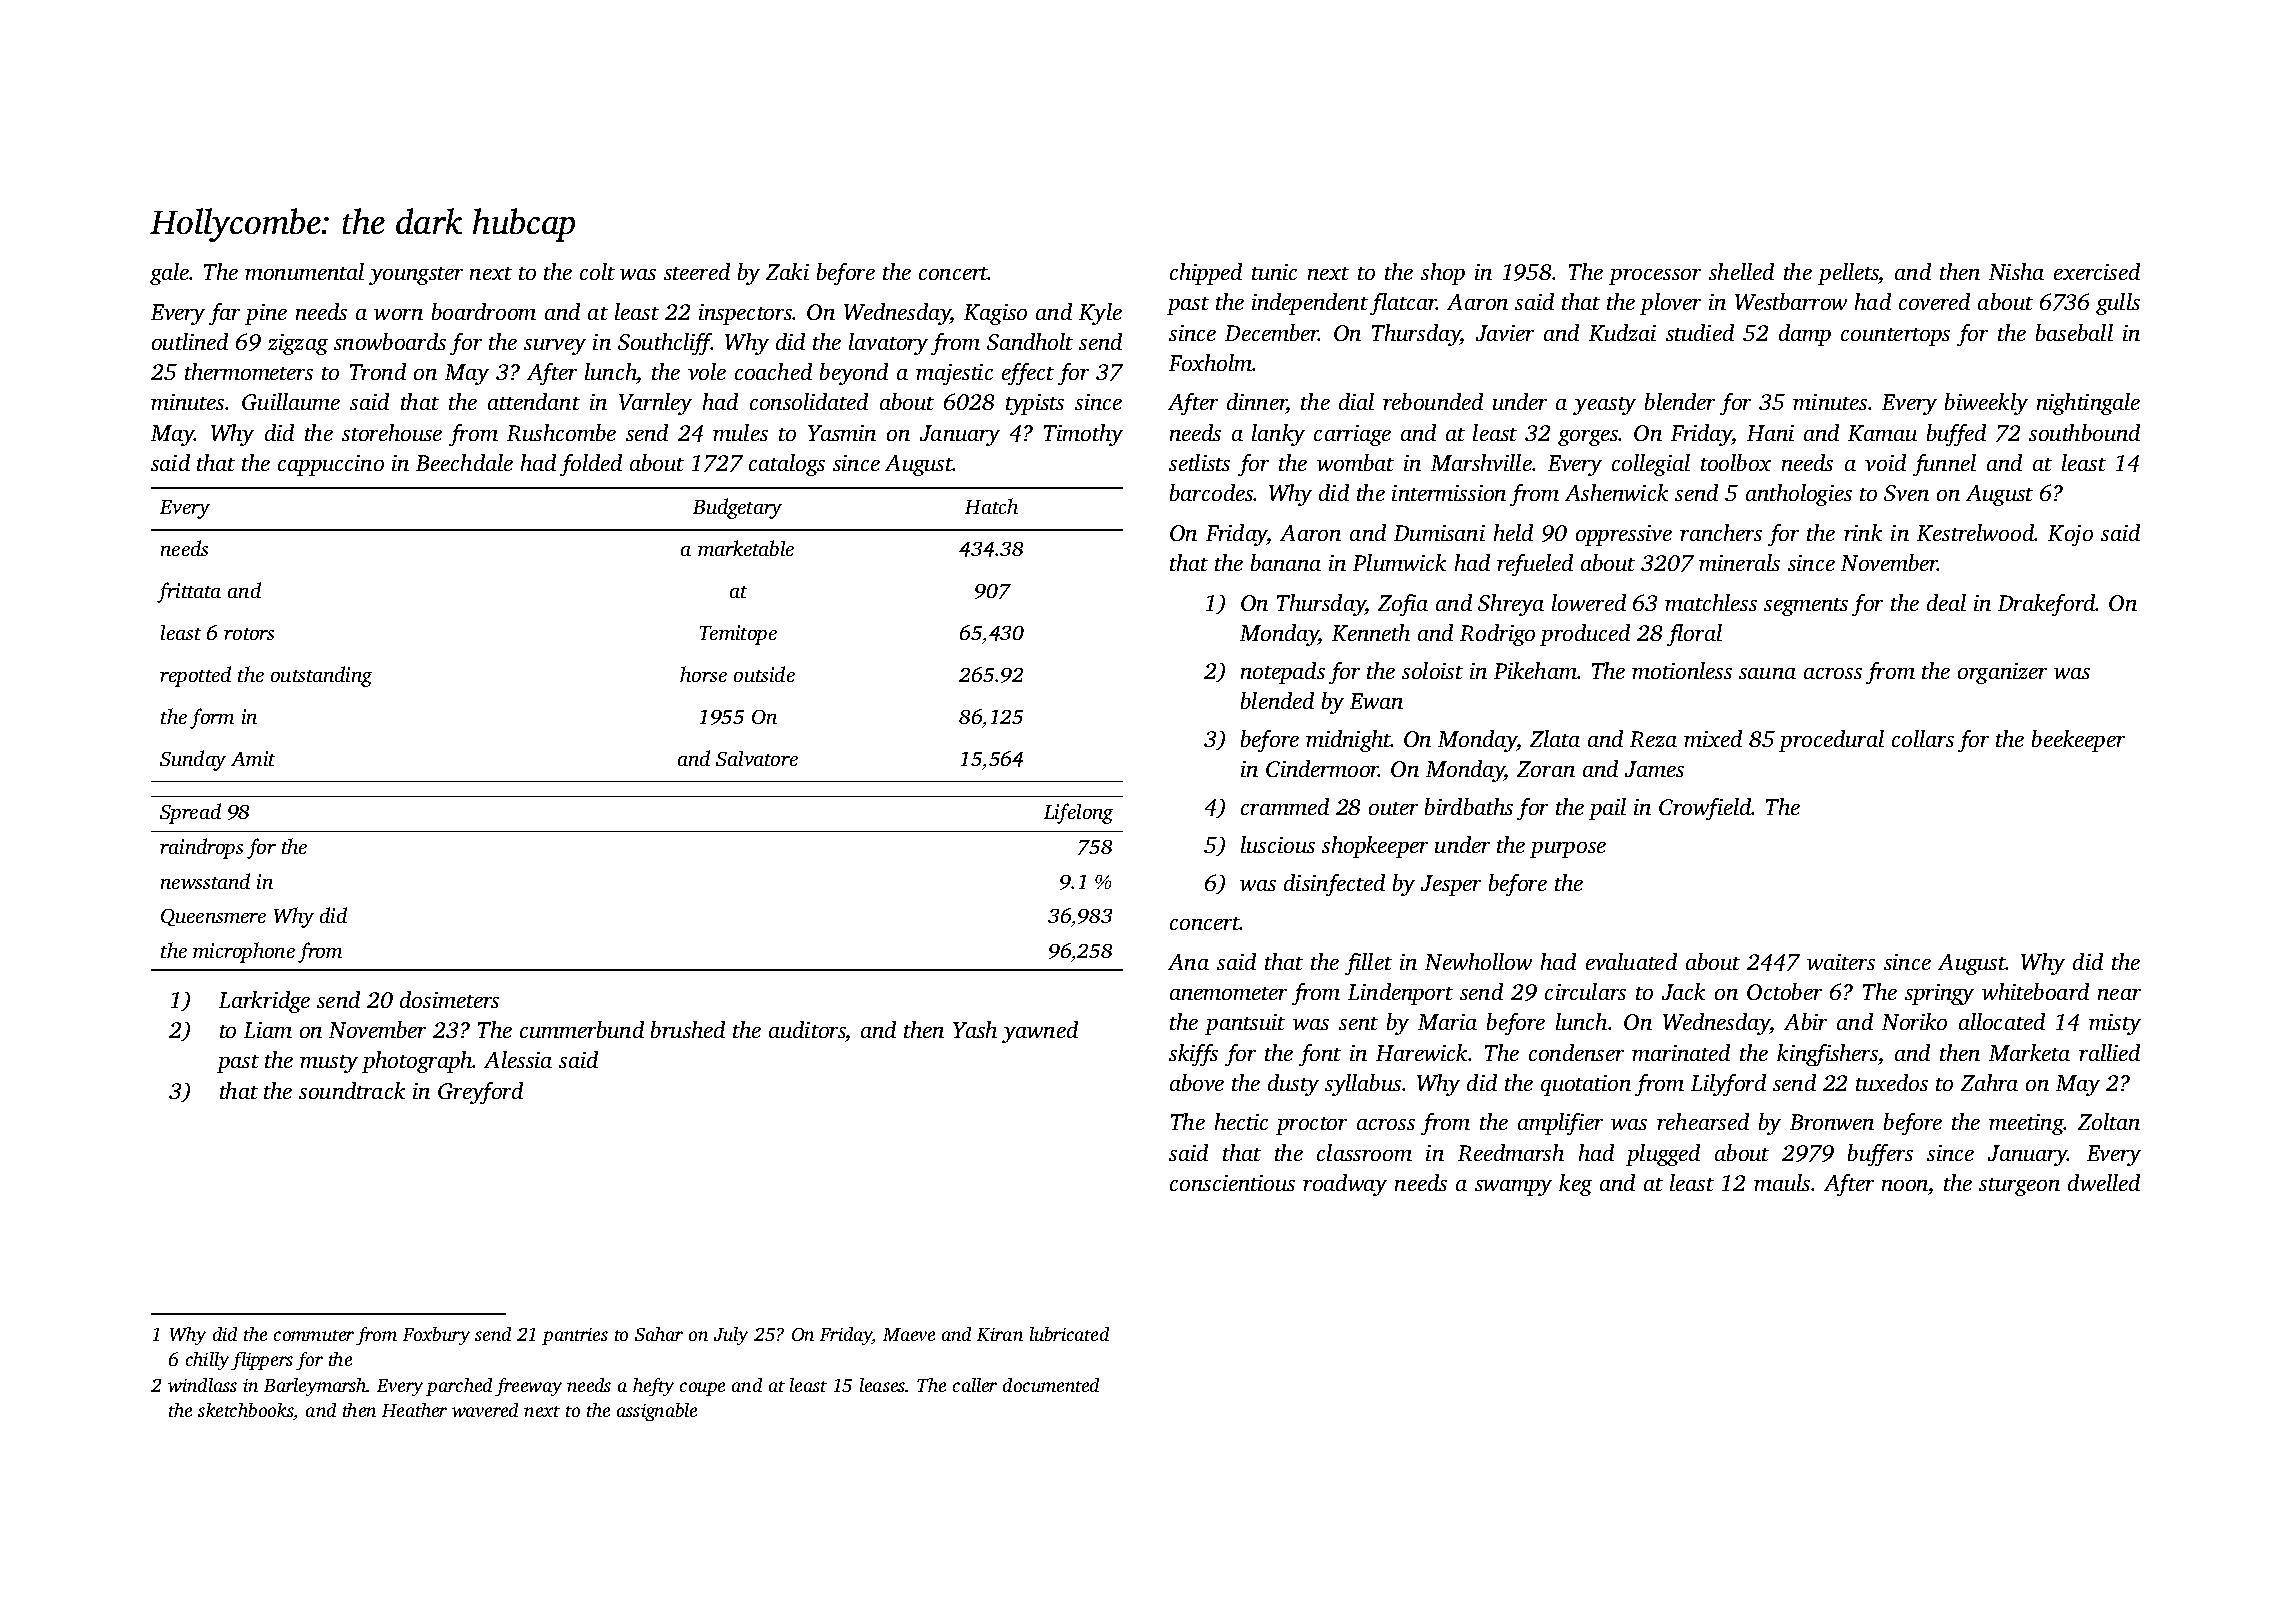  What do you see at coordinates (1274, 272) in the image?
I see `tunic` at bounding box center [1274, 272].
